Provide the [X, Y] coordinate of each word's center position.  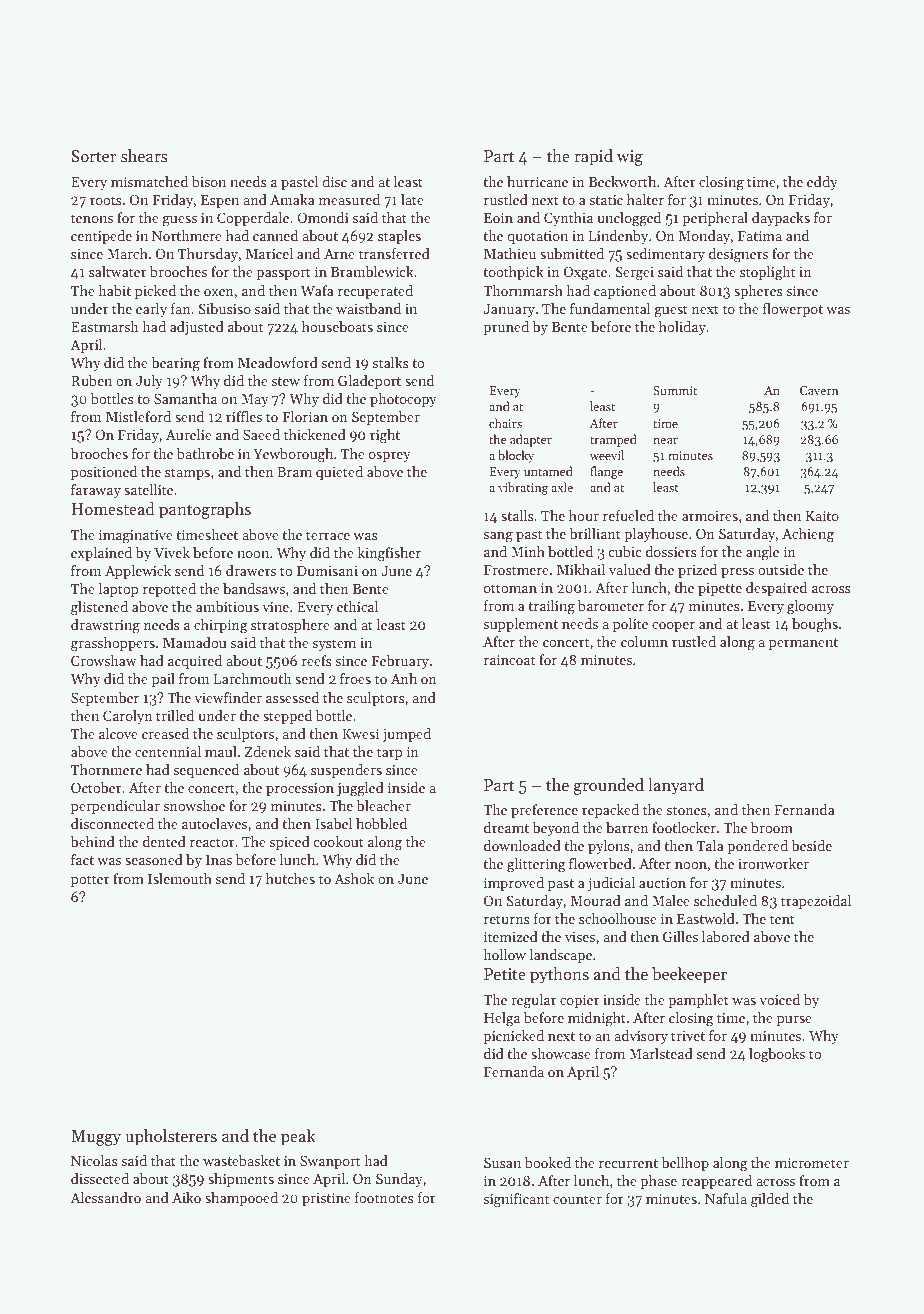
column [644, 641]
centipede [101, 237]
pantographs [205, 510]
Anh [404, 678]
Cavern [819, 390]
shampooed [241, 1199]
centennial [168, 751]
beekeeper [689, 975]
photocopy [403, 400]
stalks [390, 362]
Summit [675, 390]
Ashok [354, 878]
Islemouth [180, 878]
